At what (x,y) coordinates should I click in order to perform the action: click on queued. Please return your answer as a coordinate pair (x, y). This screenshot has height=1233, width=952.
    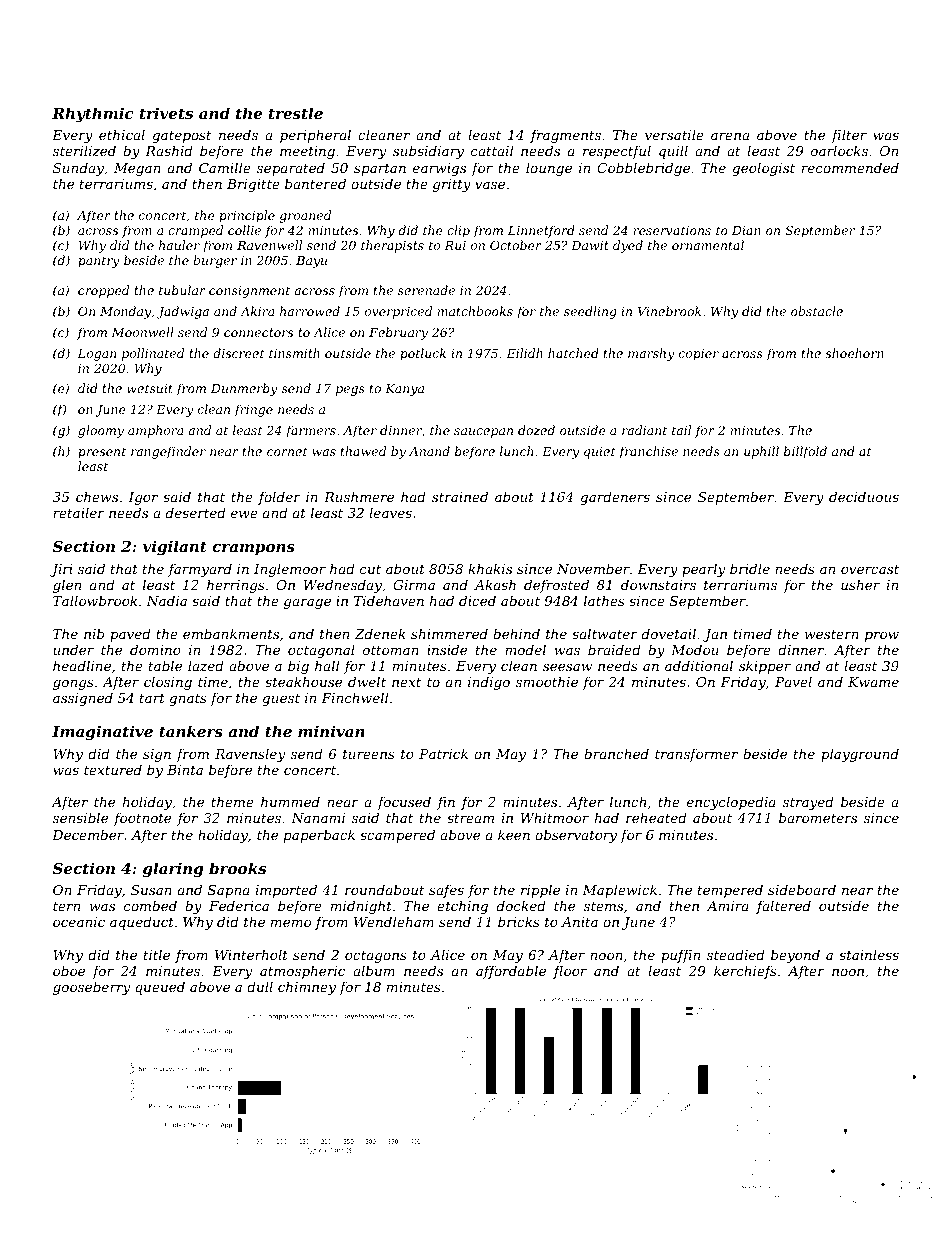
    Looking at the image, I should click on (160, 988).
